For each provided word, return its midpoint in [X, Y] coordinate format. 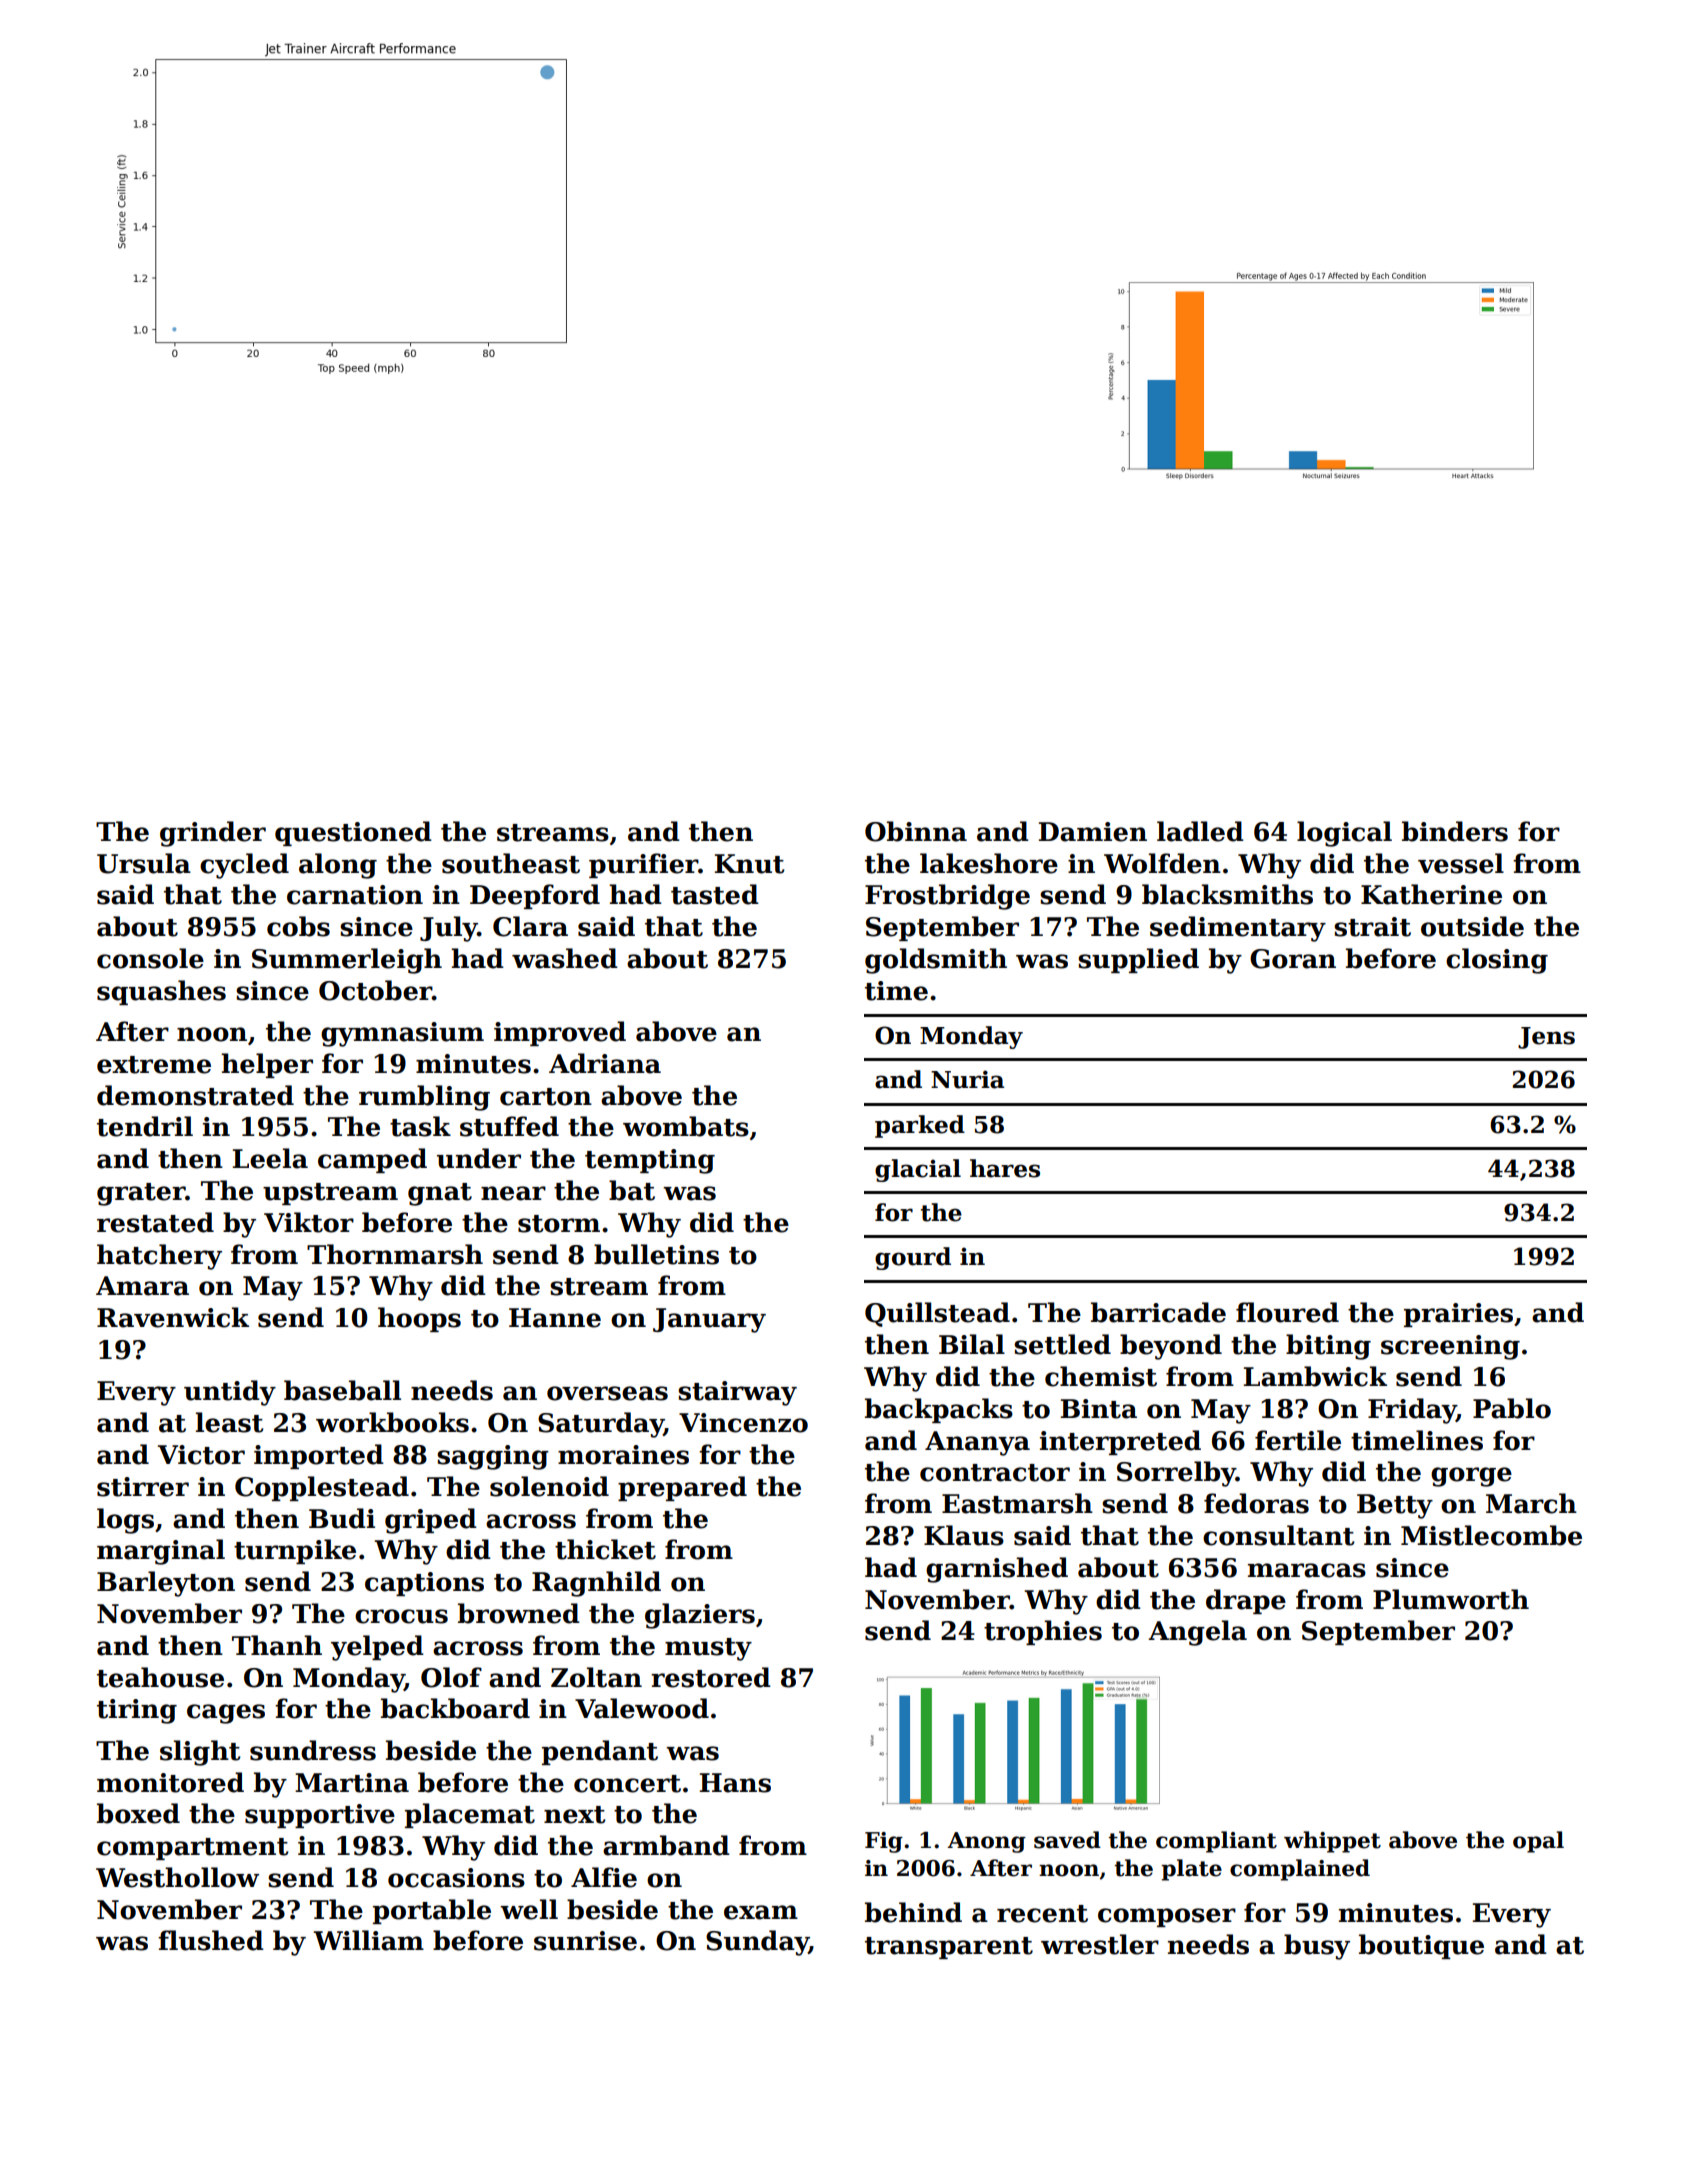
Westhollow [177, 1877]
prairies [1458, 1315]
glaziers [700, 1616]
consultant [1278, 1535]
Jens [1546, 1038]
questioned [353, 833]
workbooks [392, 1422]
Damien [1093, 832]
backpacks [939, 1410]
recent [1042, 1914]
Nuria [967, 1079]
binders [1455, 831]
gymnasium [402, 1034]
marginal [161, 1552]
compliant [1216, 1842]
